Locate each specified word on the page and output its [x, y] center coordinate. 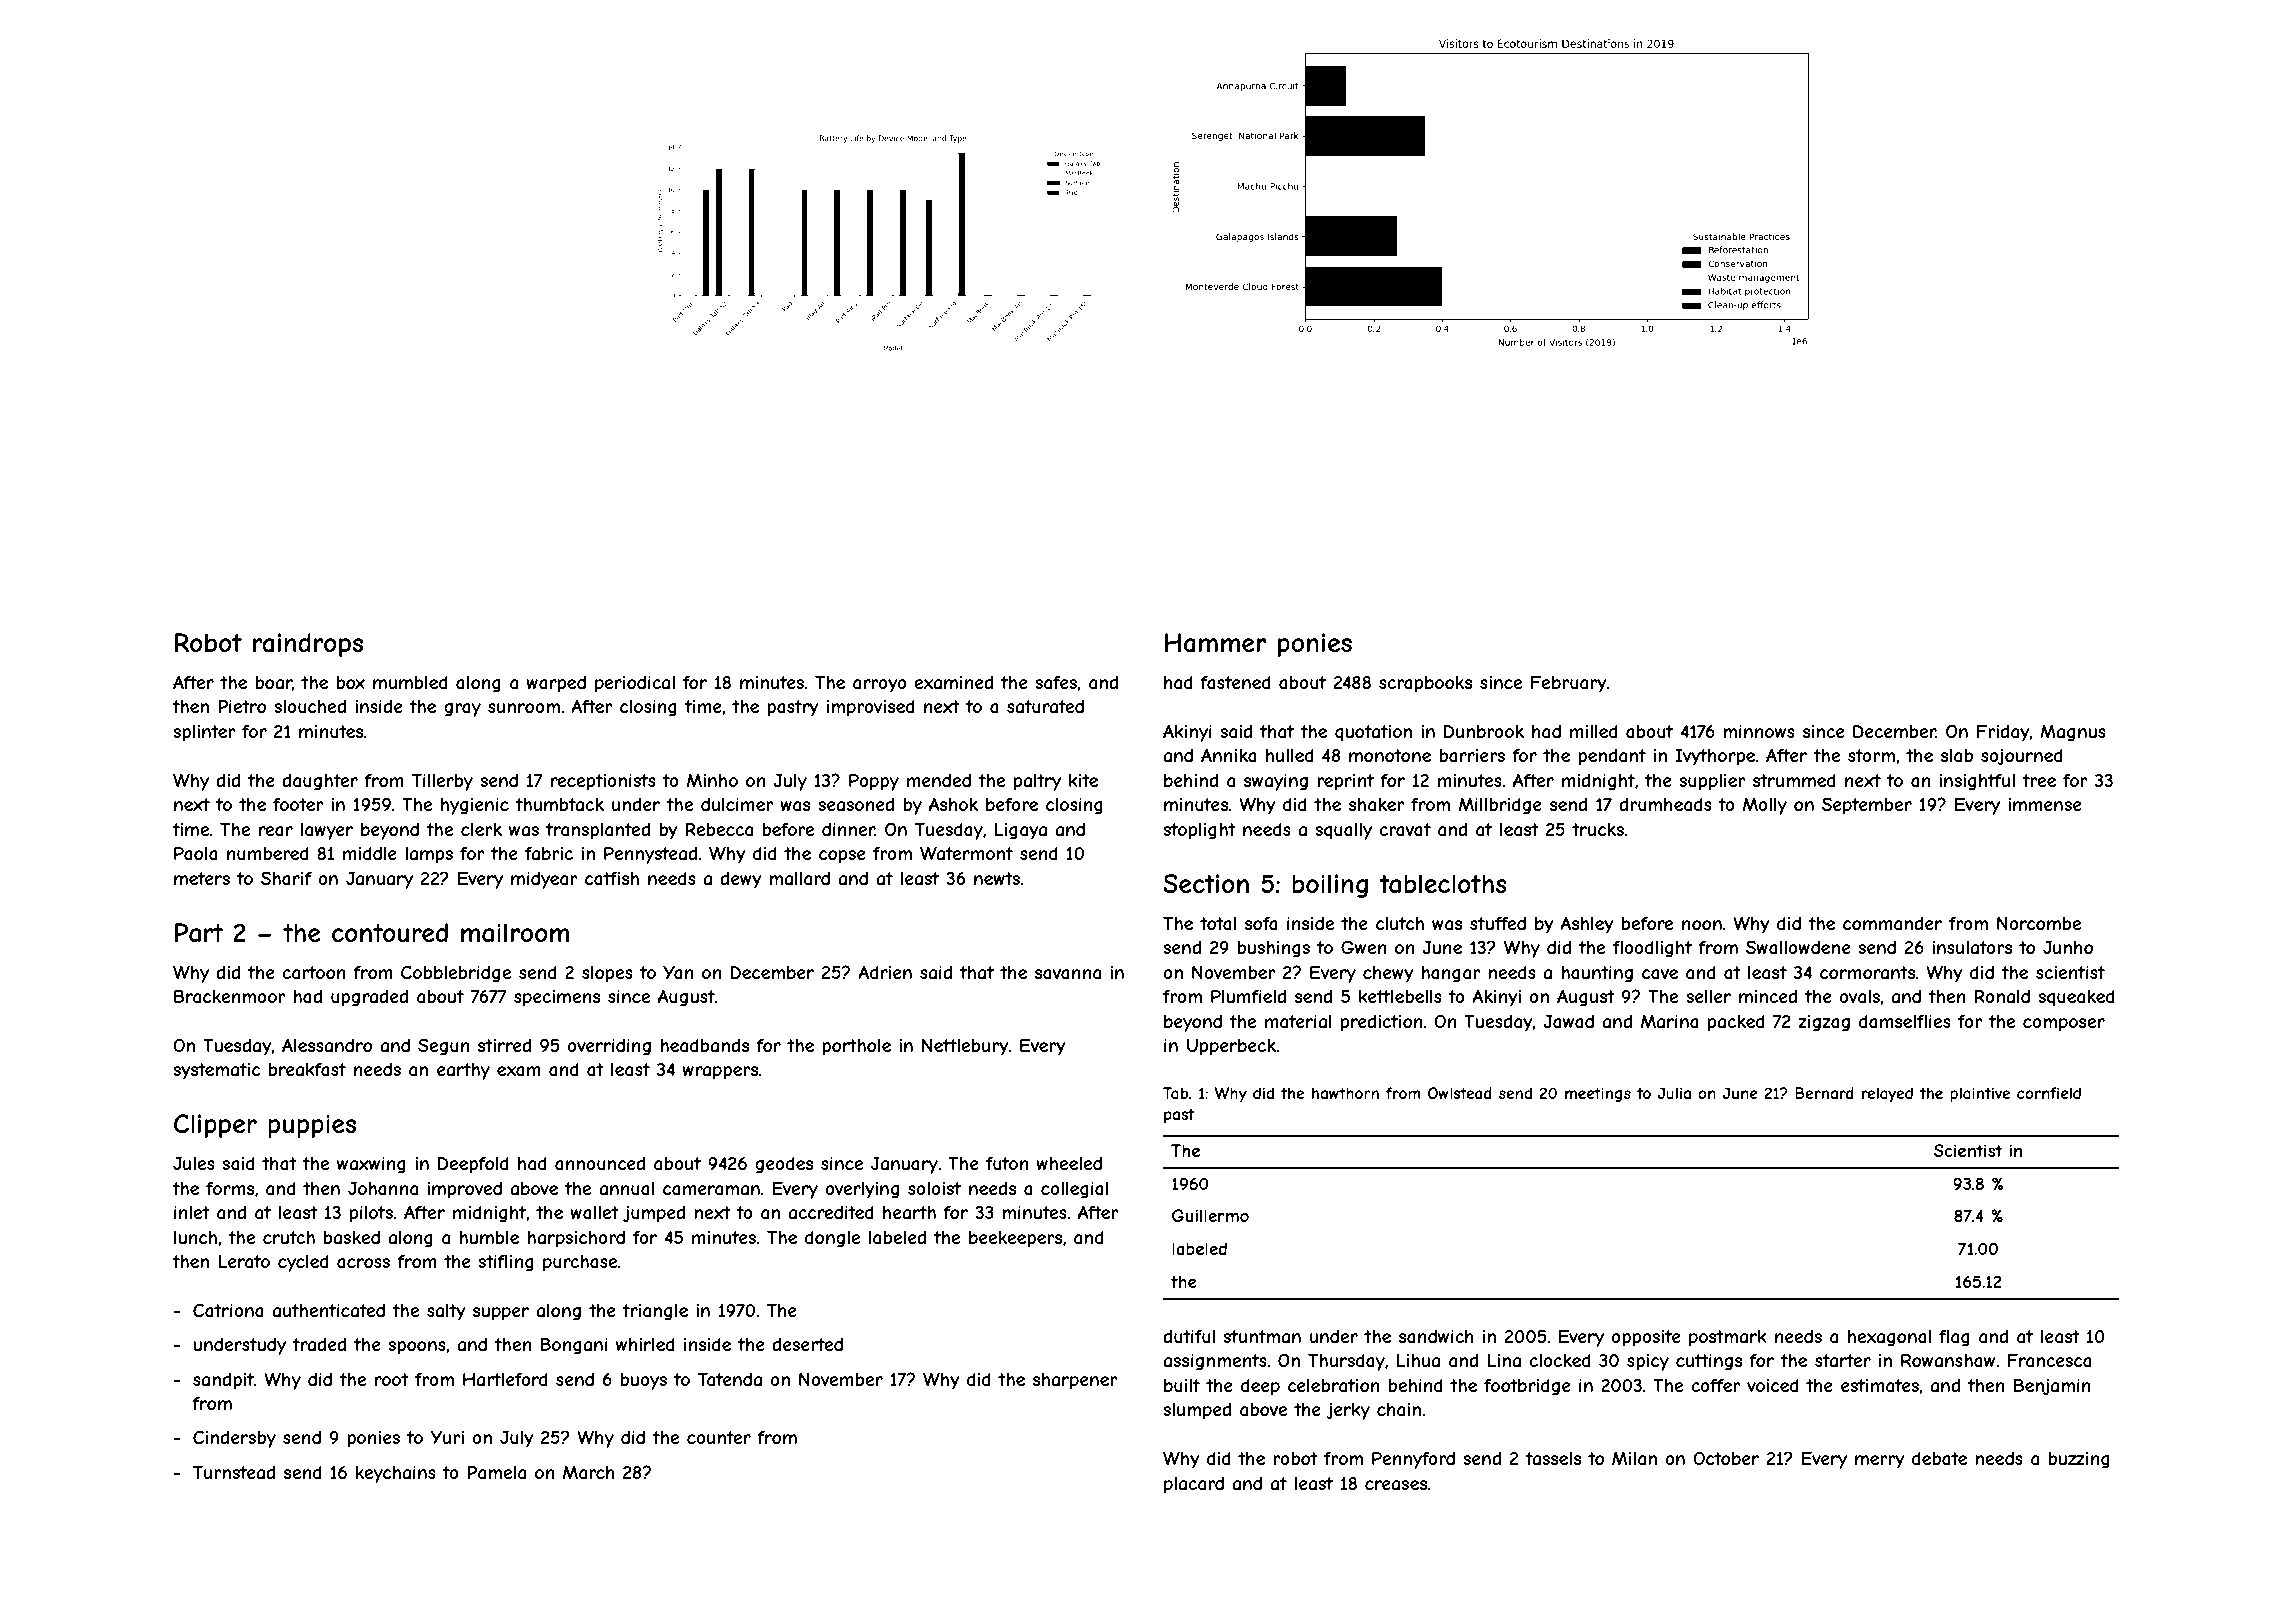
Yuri [447, 1437]
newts [997, 878]
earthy [463, 1071]
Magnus [2073, 733]
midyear [544, 880]
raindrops [308, 645]
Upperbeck [1231, 1047]
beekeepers [1015, 1239]
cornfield [2049, 1093]
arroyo [880, 686]
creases [1396, 1485]
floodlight [1652, 949]
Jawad [1568, 1021]
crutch [289, 1237]
